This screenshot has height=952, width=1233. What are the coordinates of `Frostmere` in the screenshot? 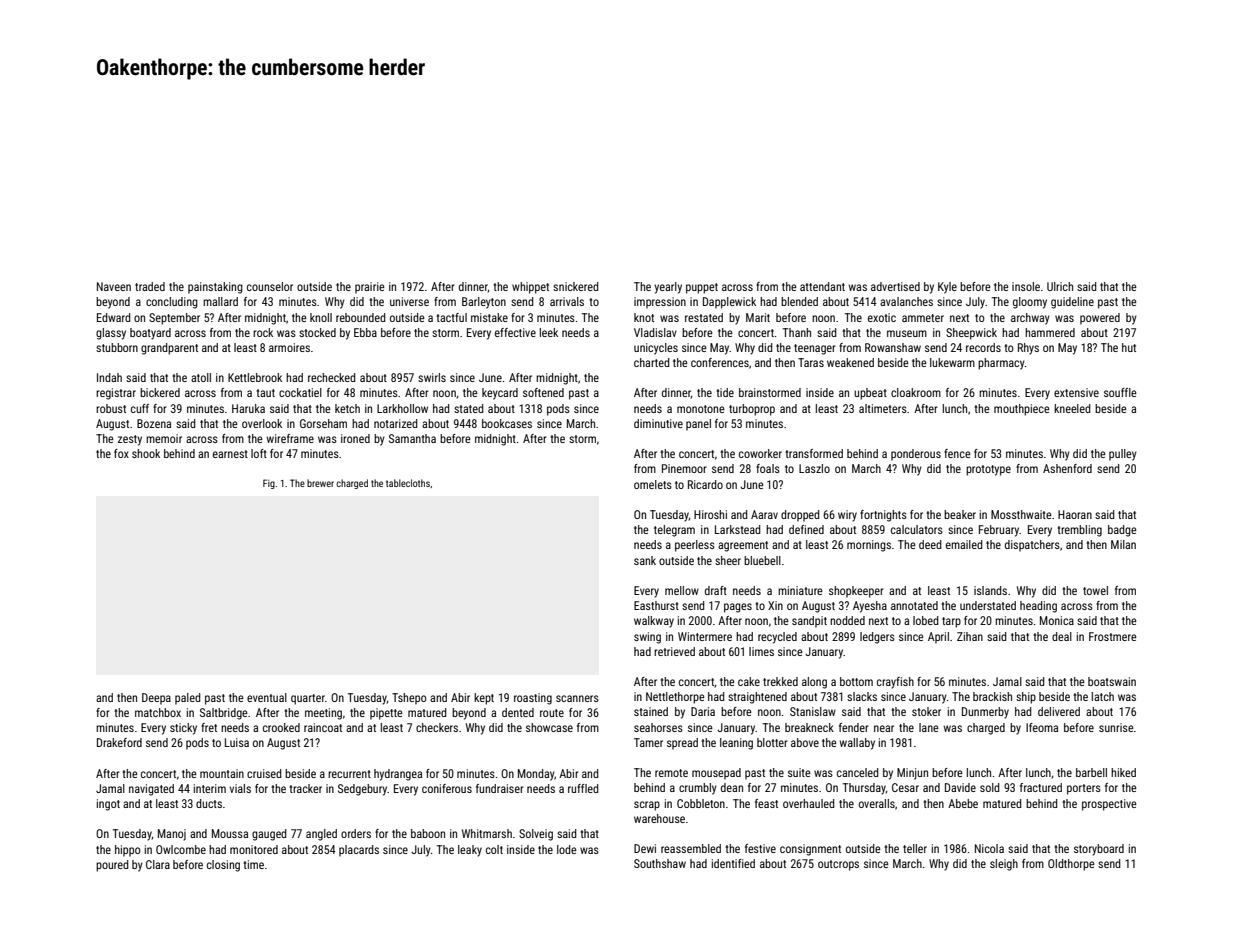 It's located at (1113, 636).
